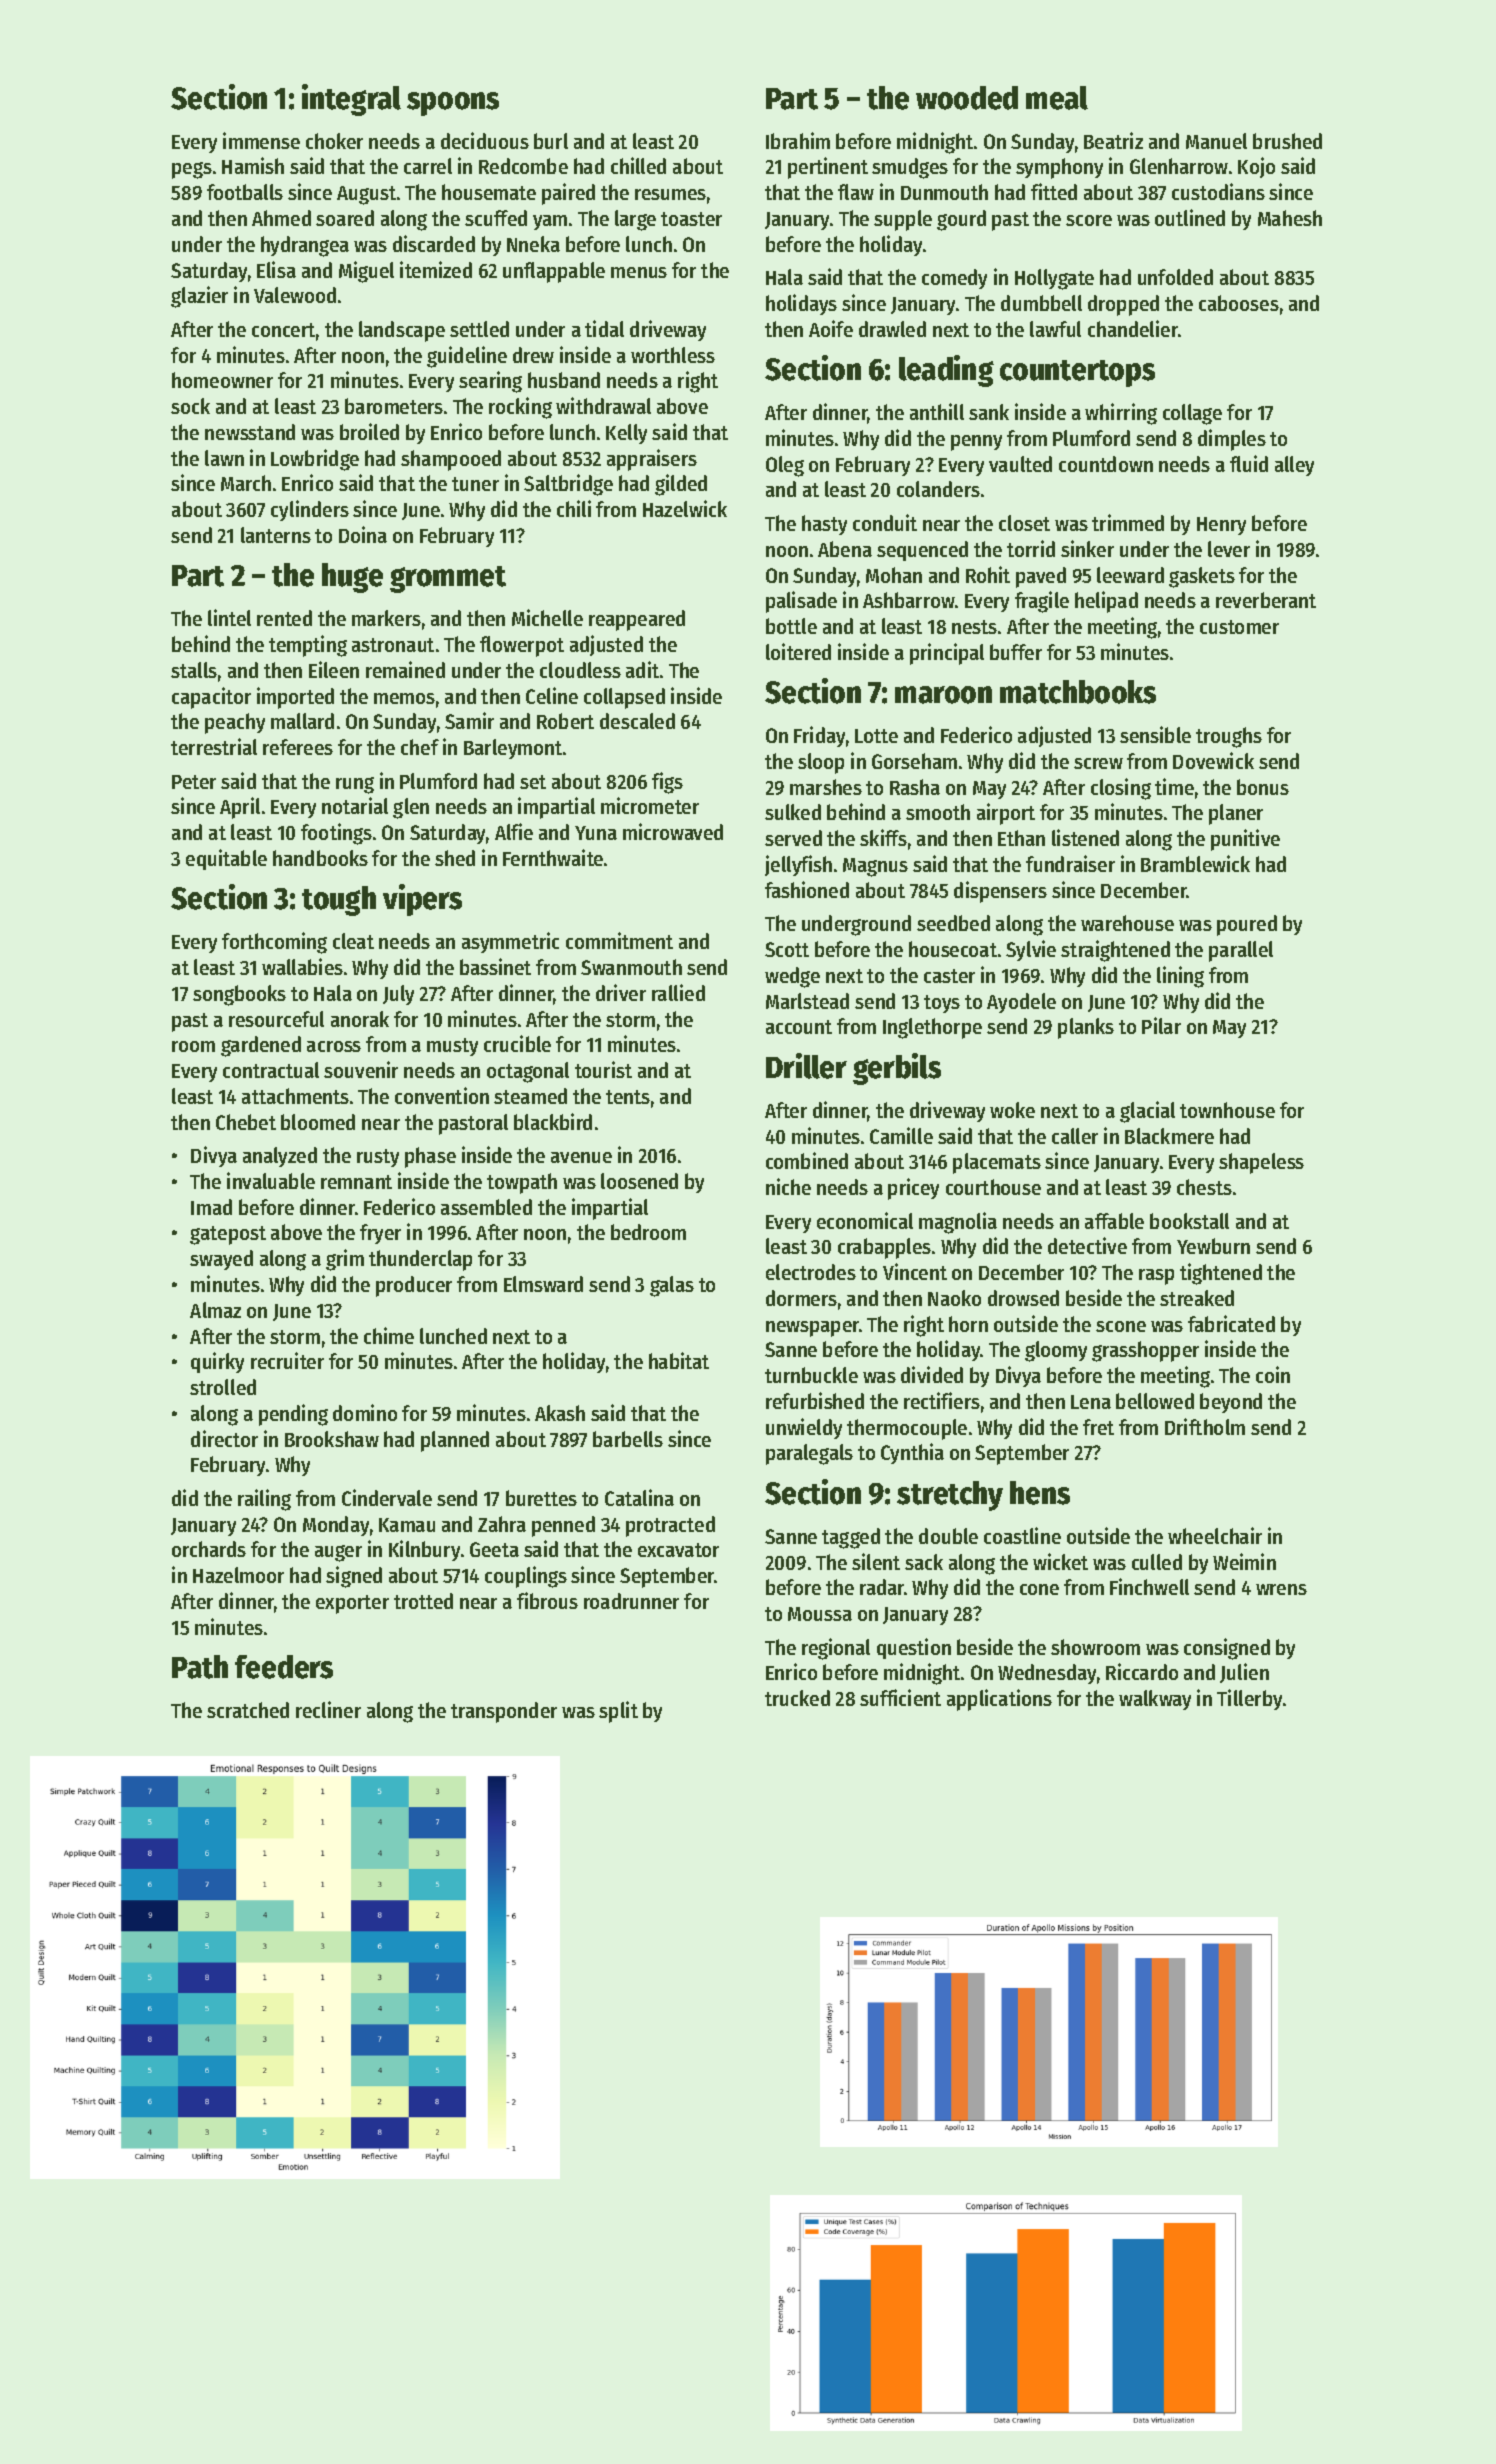  I want to click on parallel, so click(1241, 951).
